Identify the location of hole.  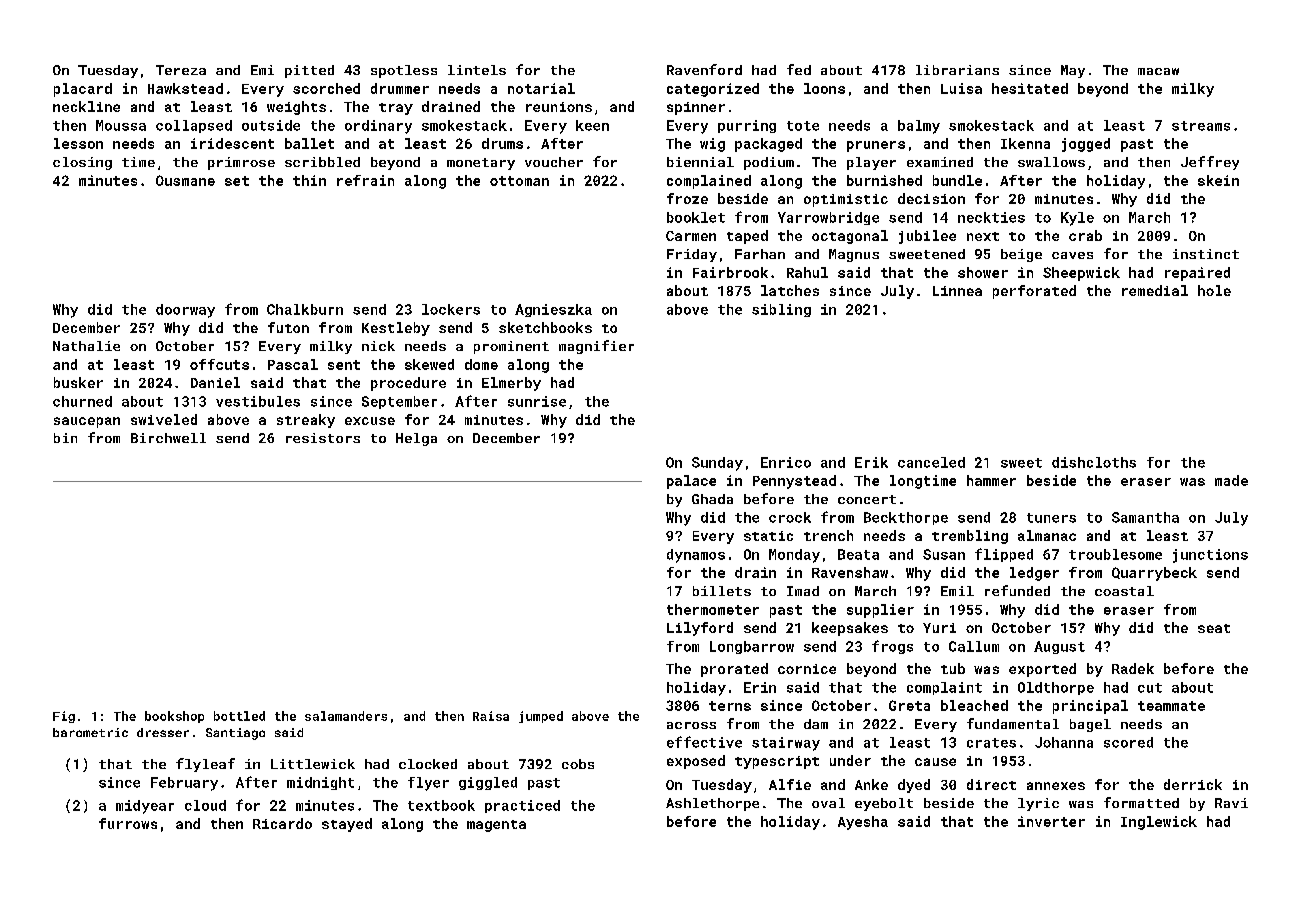
(1214, 290).
